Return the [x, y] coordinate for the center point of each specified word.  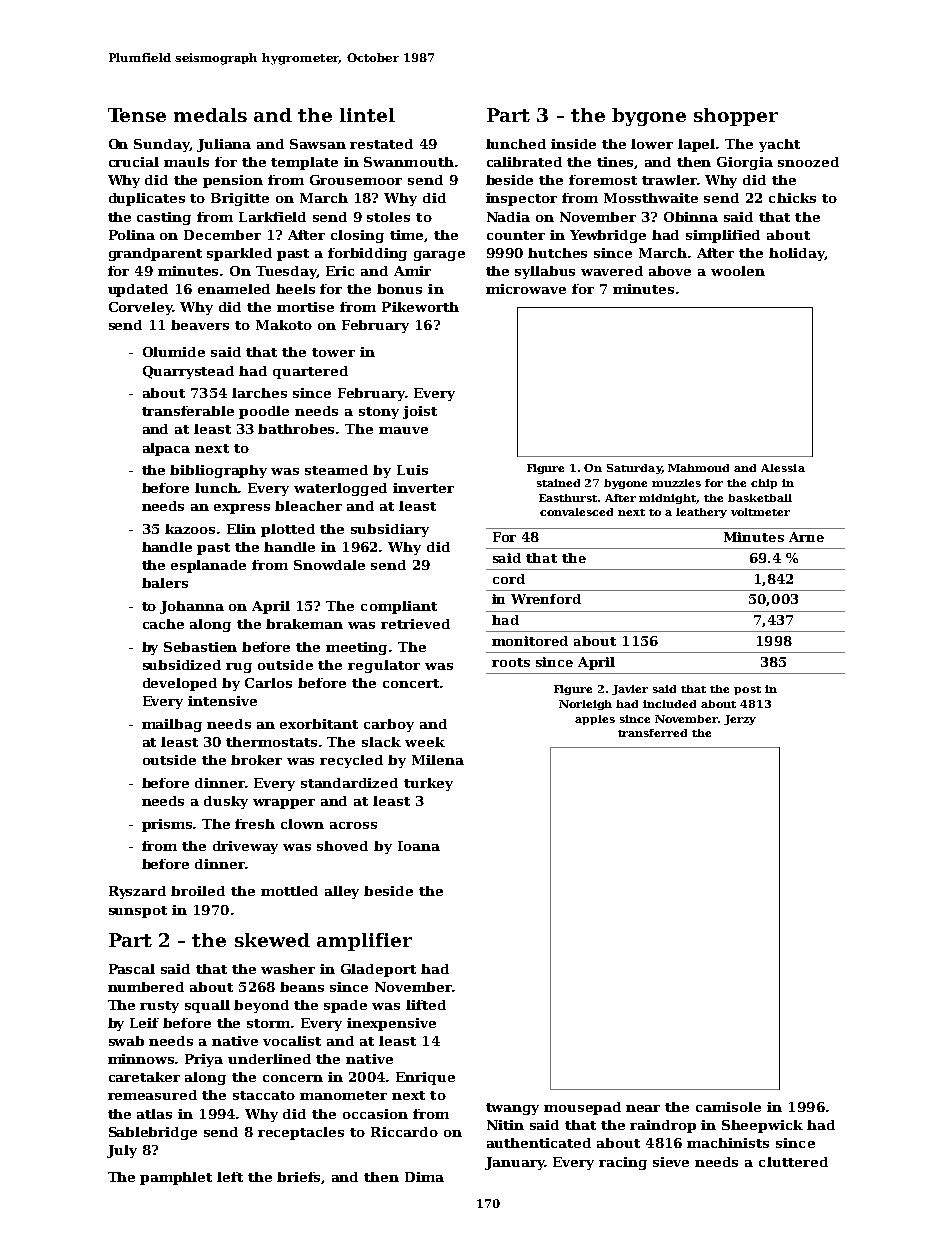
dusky [226, 802]
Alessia [783, 468]
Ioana [419, 846]
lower [652, 144]
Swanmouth [409, 162]
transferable [188, 411]
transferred [652, 733]
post [747, 690]
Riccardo [404, 1132]
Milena [438, 760]
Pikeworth [420, 307]
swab [126, 1041]
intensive [222, 701]
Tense [137, 115]
